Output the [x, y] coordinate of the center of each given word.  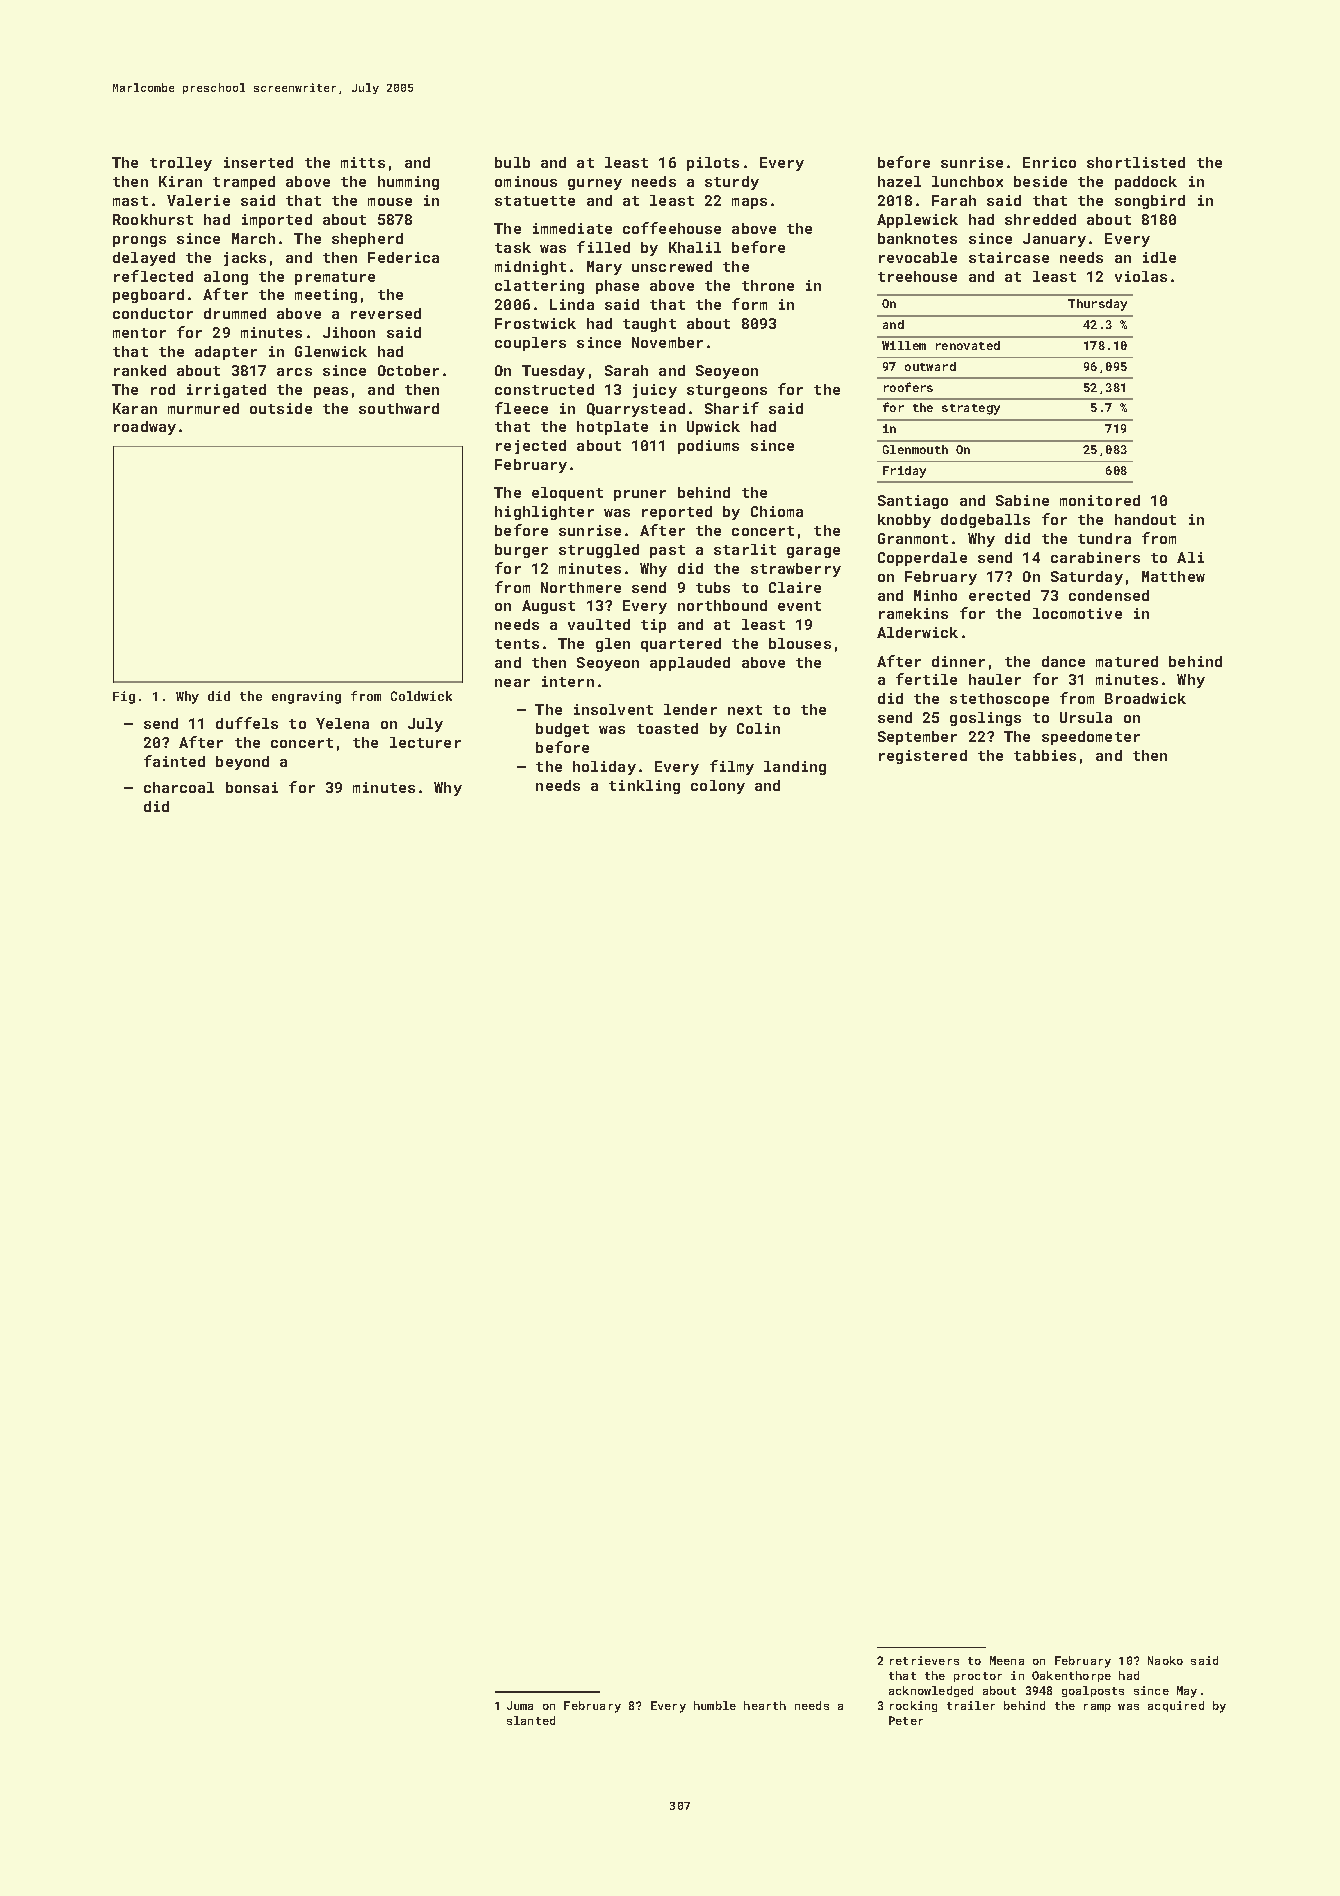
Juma [520, 1705]
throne [768, 285]
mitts [363, 162]
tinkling [644, 787]
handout [1145, 519]
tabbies [1045, 755]
